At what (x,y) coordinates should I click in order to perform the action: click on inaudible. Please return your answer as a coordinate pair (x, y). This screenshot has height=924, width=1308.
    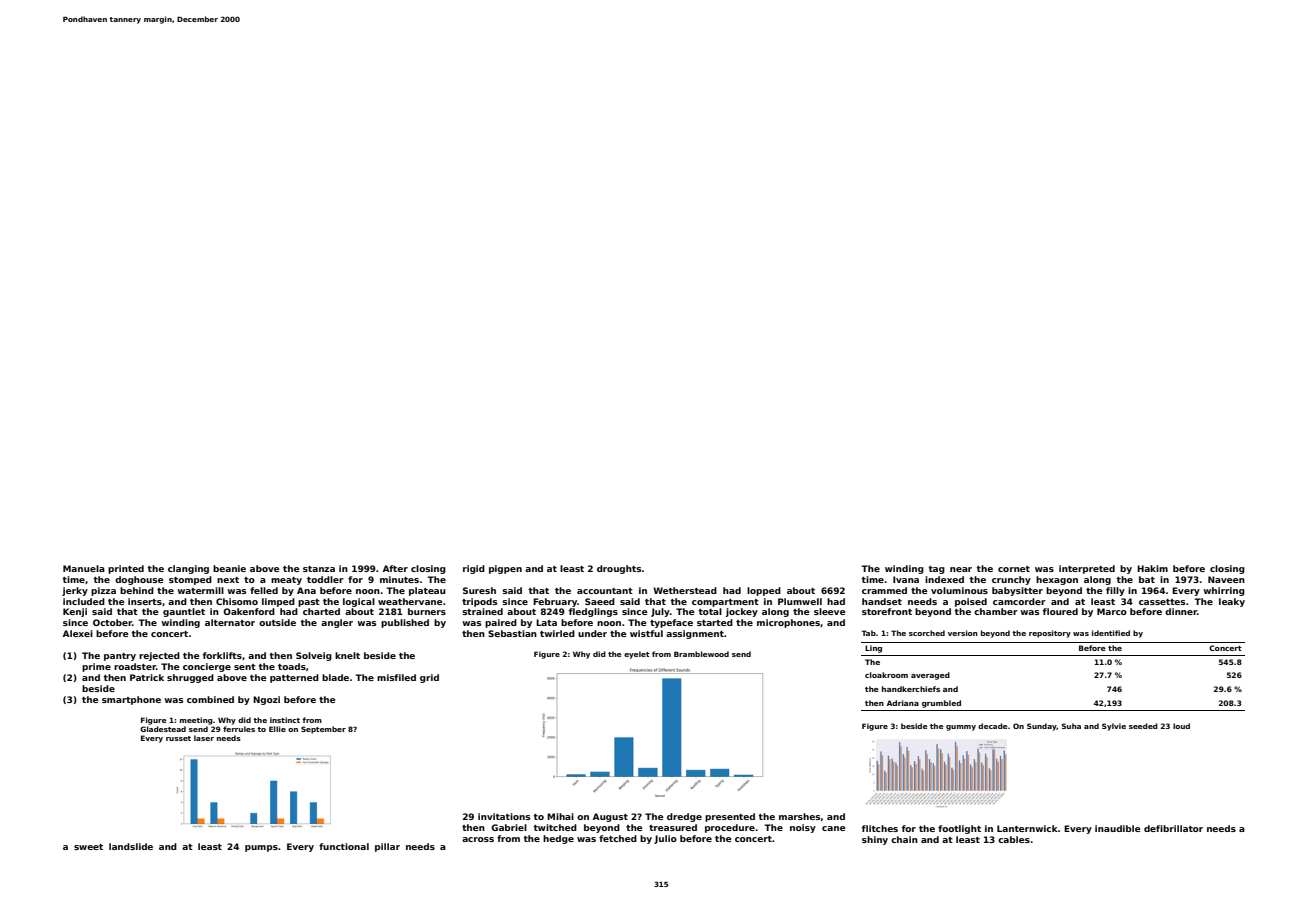
    Looking at the image, I should click on (1118, 828).
